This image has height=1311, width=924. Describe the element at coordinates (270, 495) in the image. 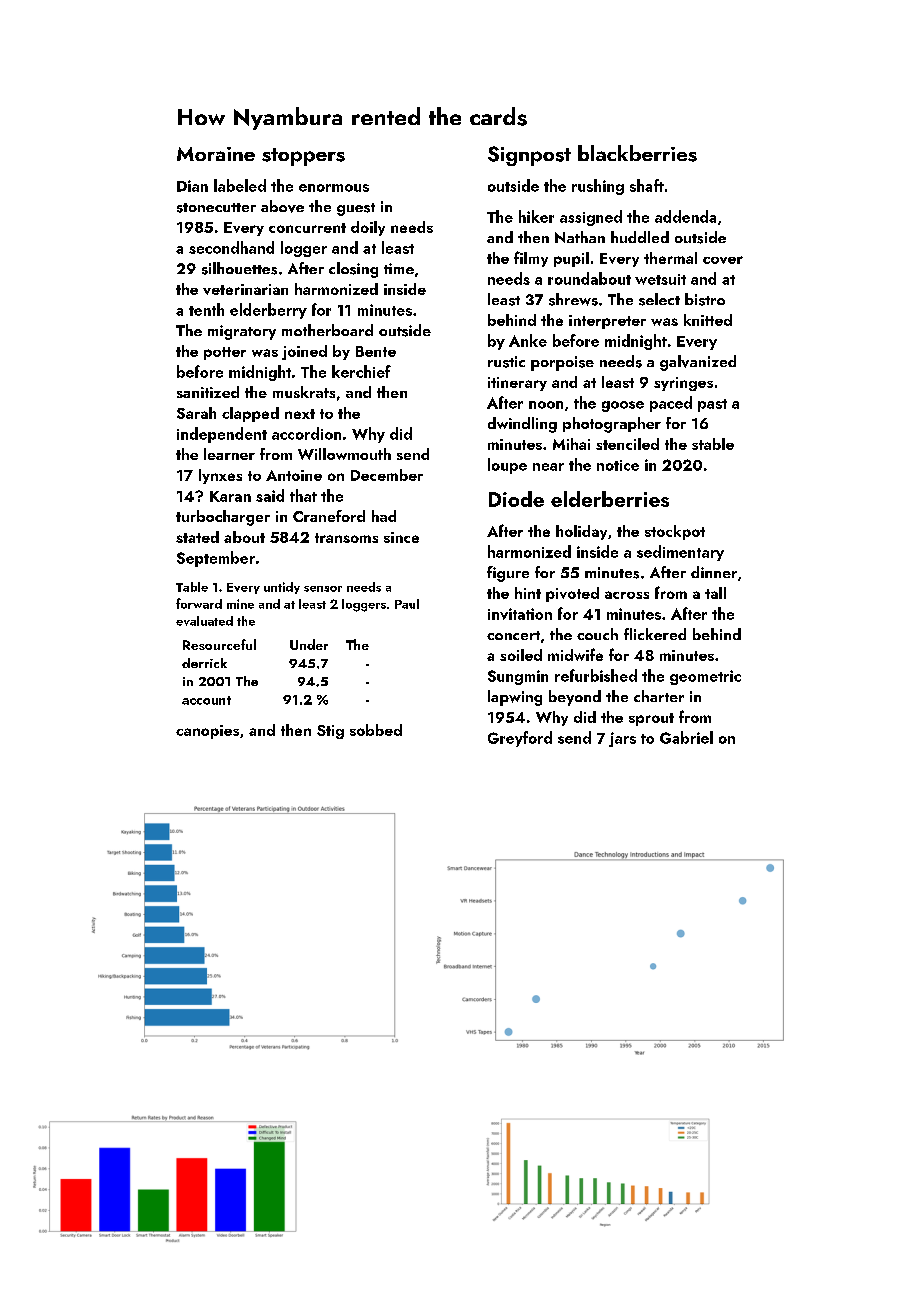

I see `said` at that location.
